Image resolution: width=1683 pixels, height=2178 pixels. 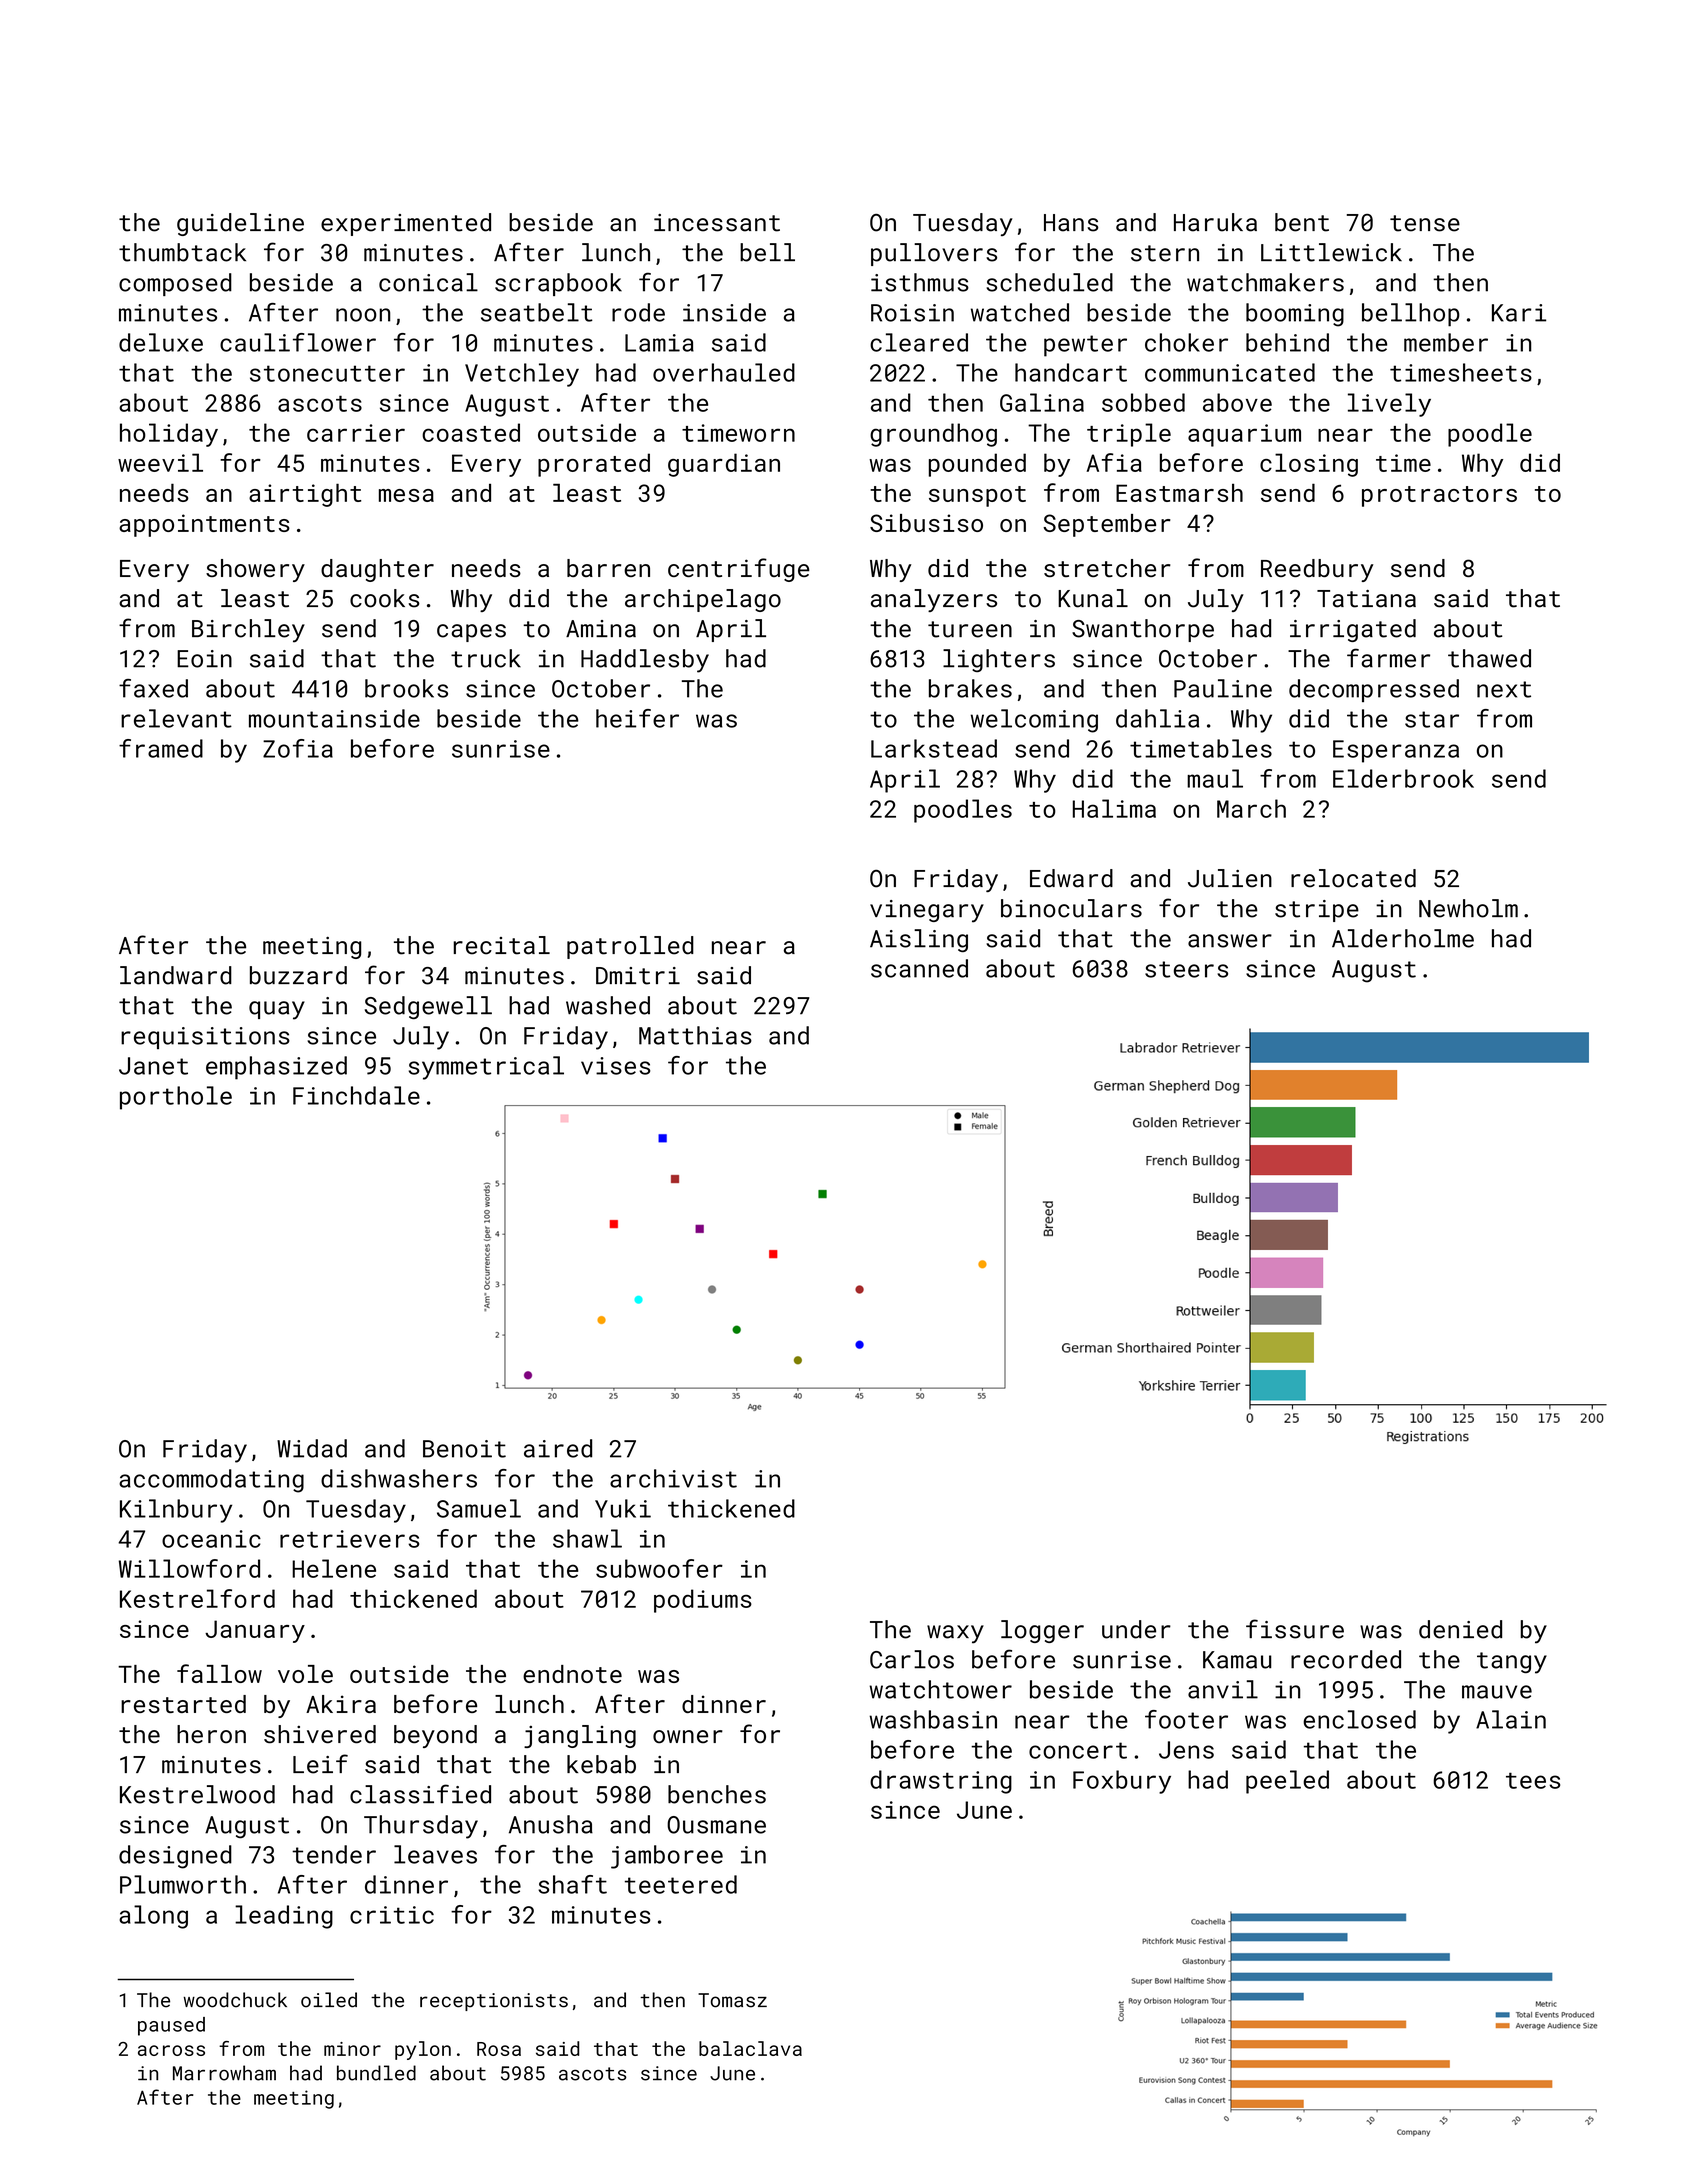 What do you see at coordinates (420, 1794) in the screenshot?
I see `classified` at bounding box center [420, 1794].
